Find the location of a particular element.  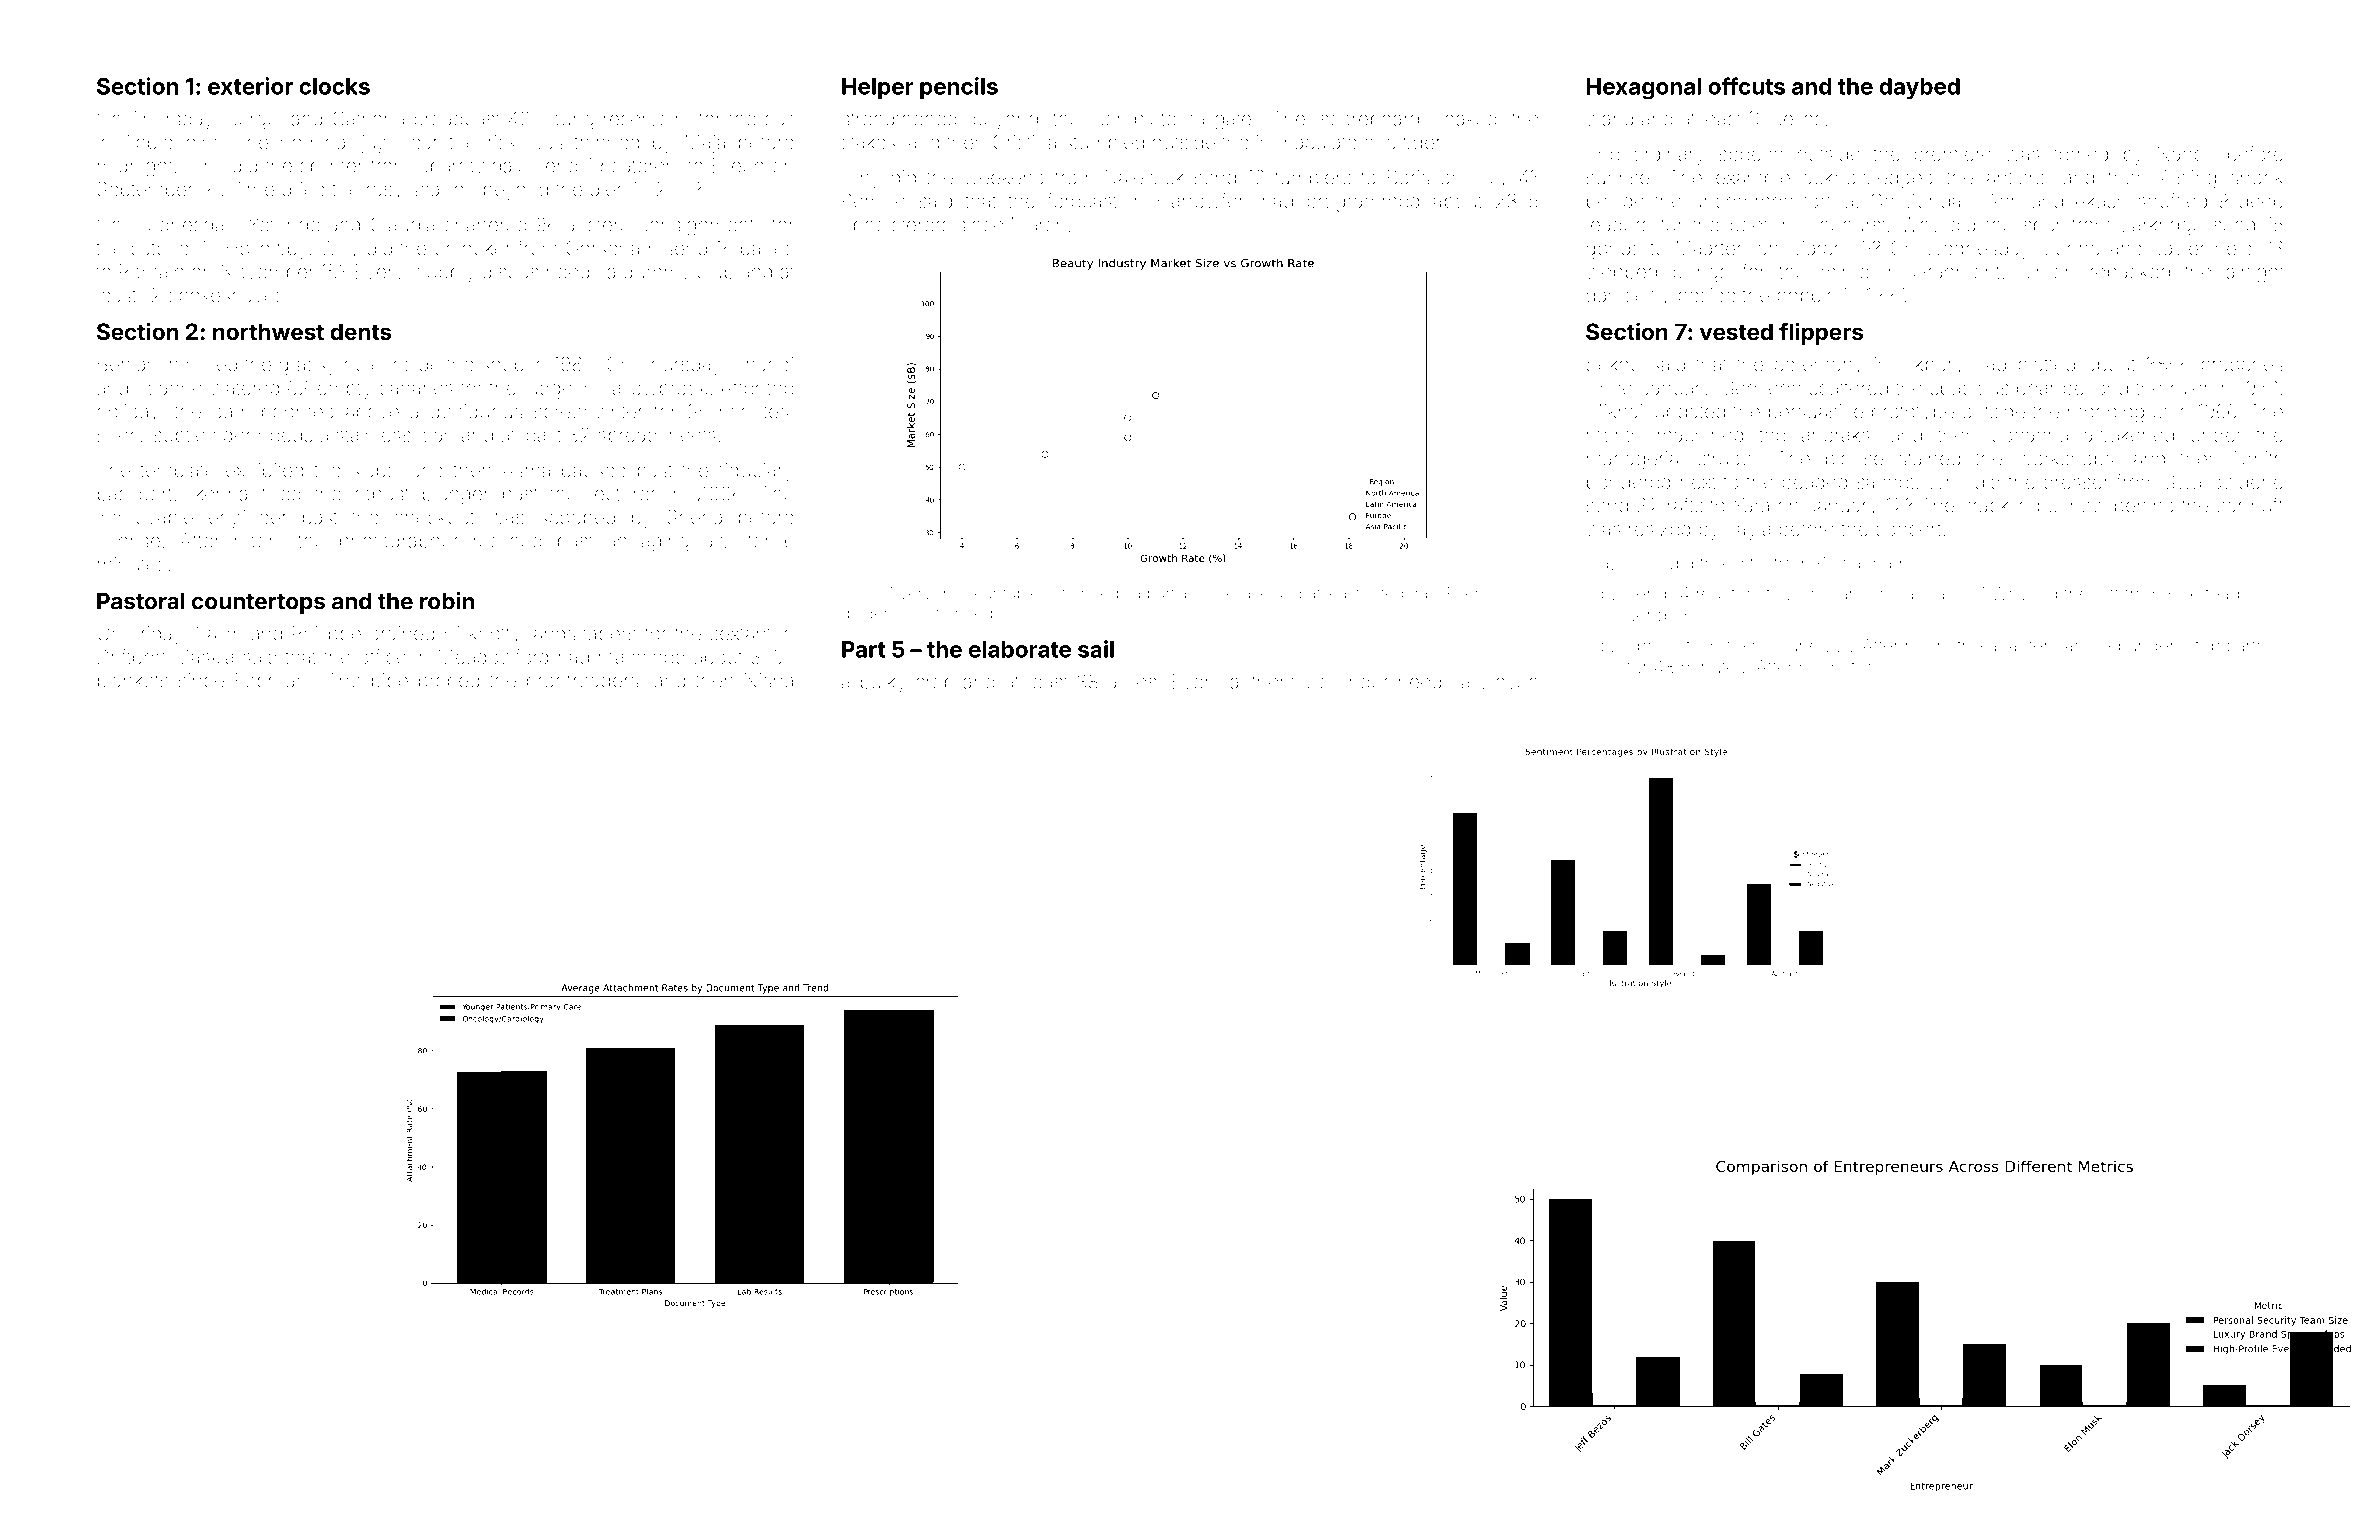

immovable is located at coordinates (145, 517).
